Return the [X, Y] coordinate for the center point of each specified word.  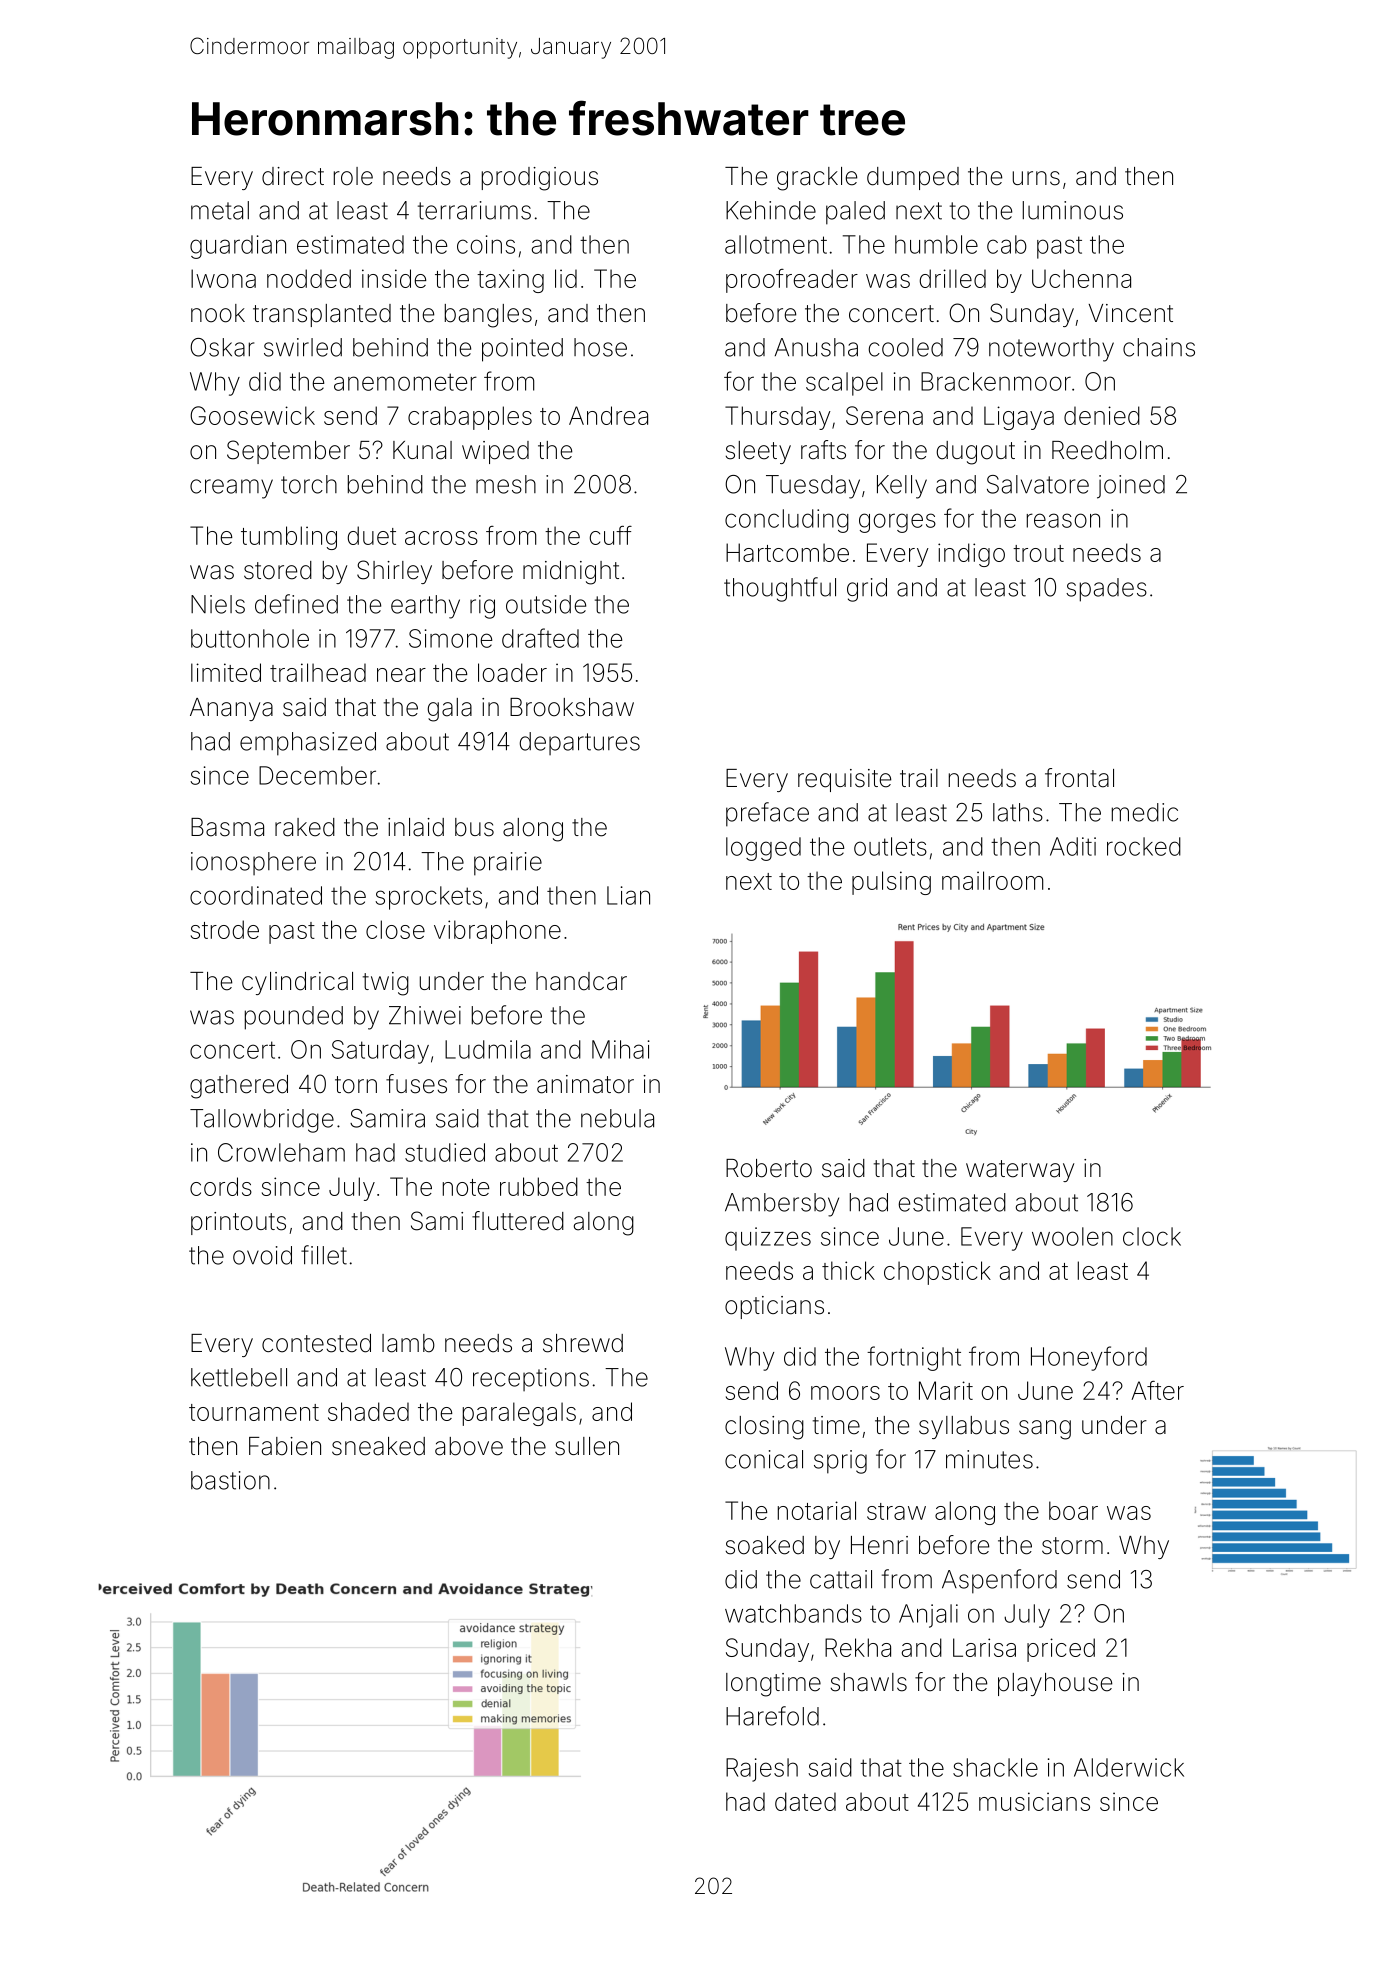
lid [566, 278]
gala [449, 710]
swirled [303, 347]
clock [1152, 1236]
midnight [571, 573]
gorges [897, 523]
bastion [230, 1480]
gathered [239, 1087]
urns [1036, 178]
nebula [617, 1118]
